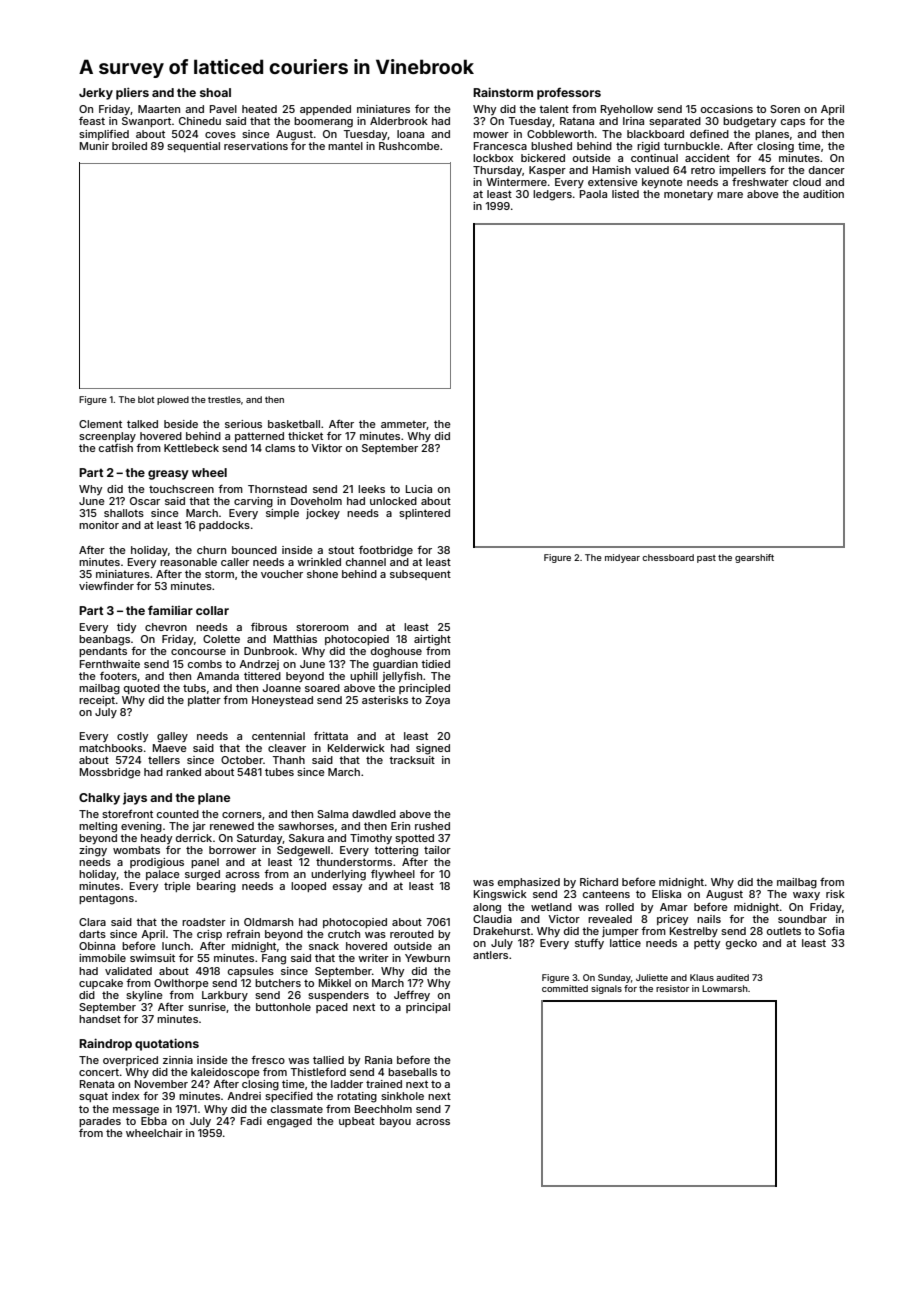 The image size is (924, 1308). What do you see at coordinates (253, 502) in the image?
I see `carving` at bounding box center [253, 502].
